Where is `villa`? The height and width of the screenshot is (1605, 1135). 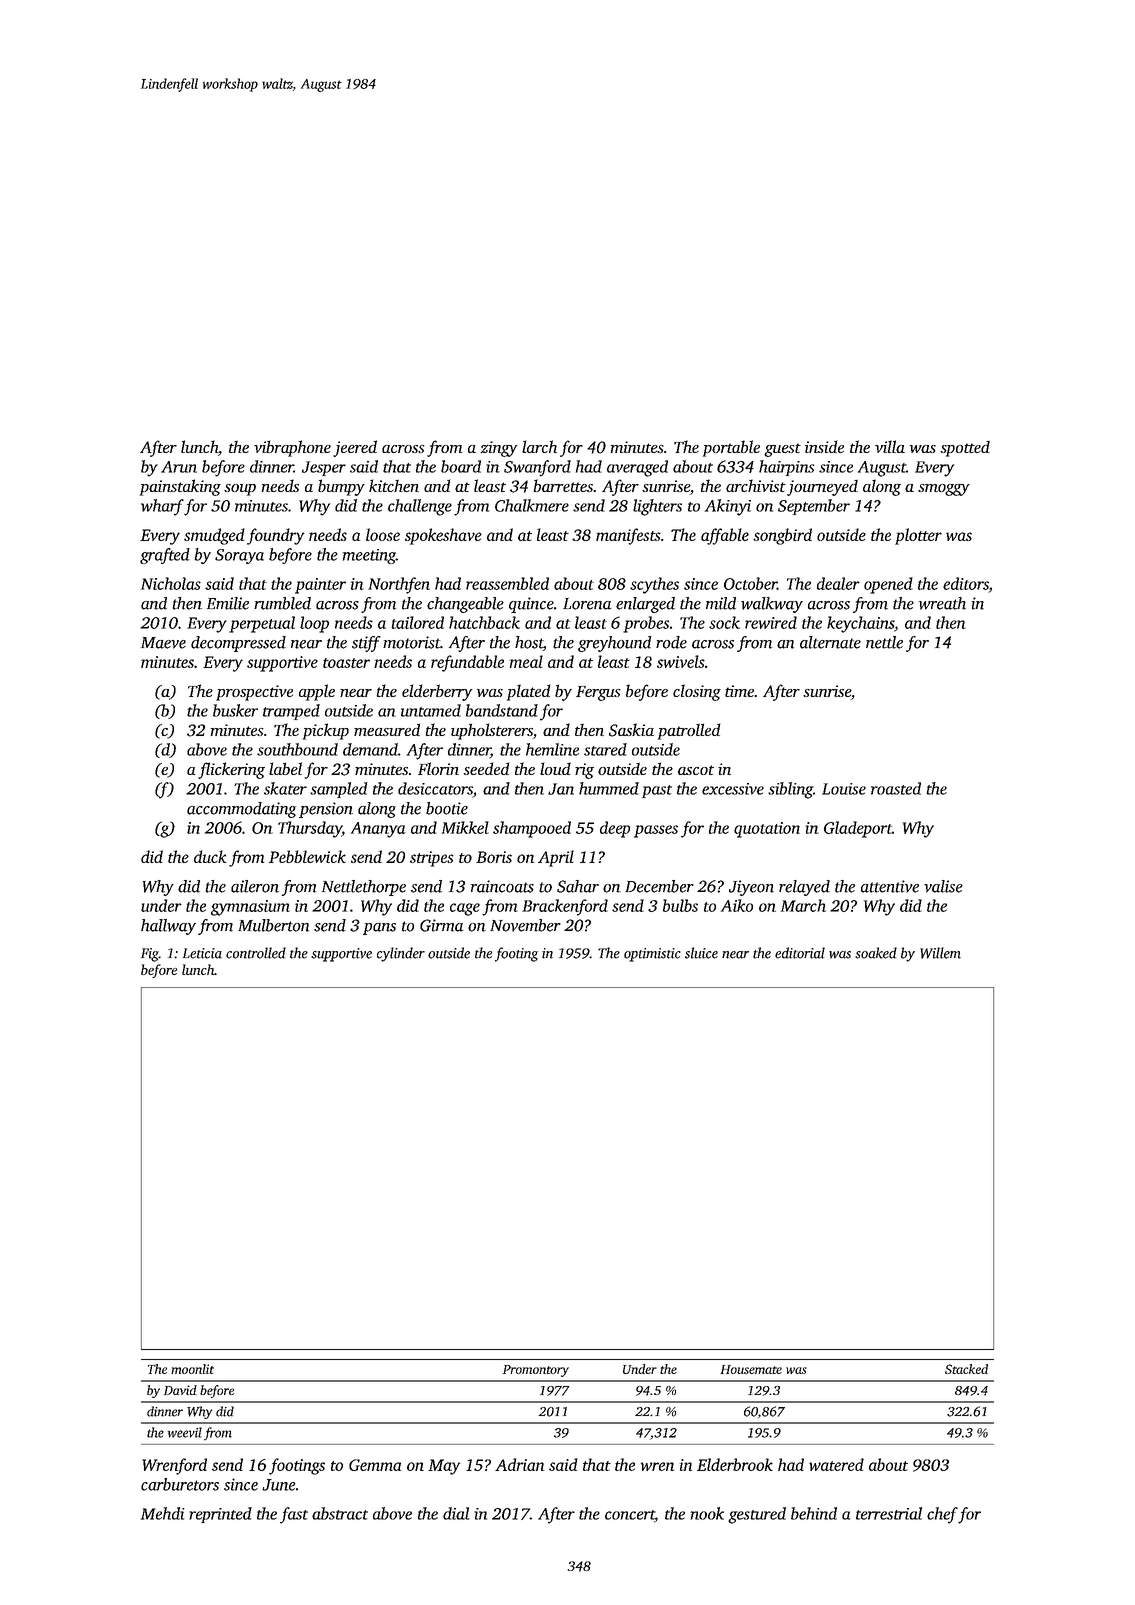
villa is located at coordinates (890, 446).
